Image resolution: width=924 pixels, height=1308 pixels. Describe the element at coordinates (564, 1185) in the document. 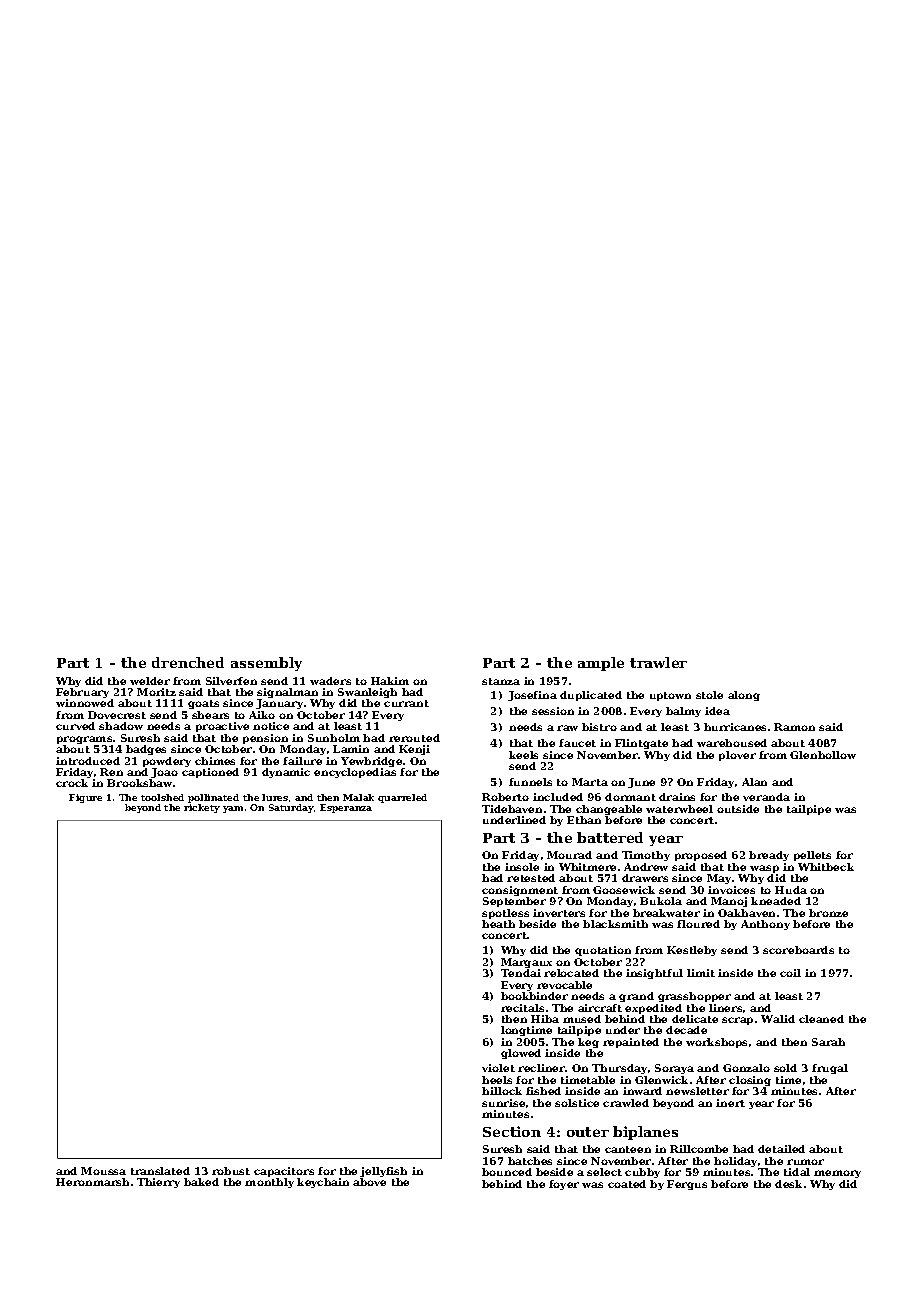

I see `foyer` at that location.
